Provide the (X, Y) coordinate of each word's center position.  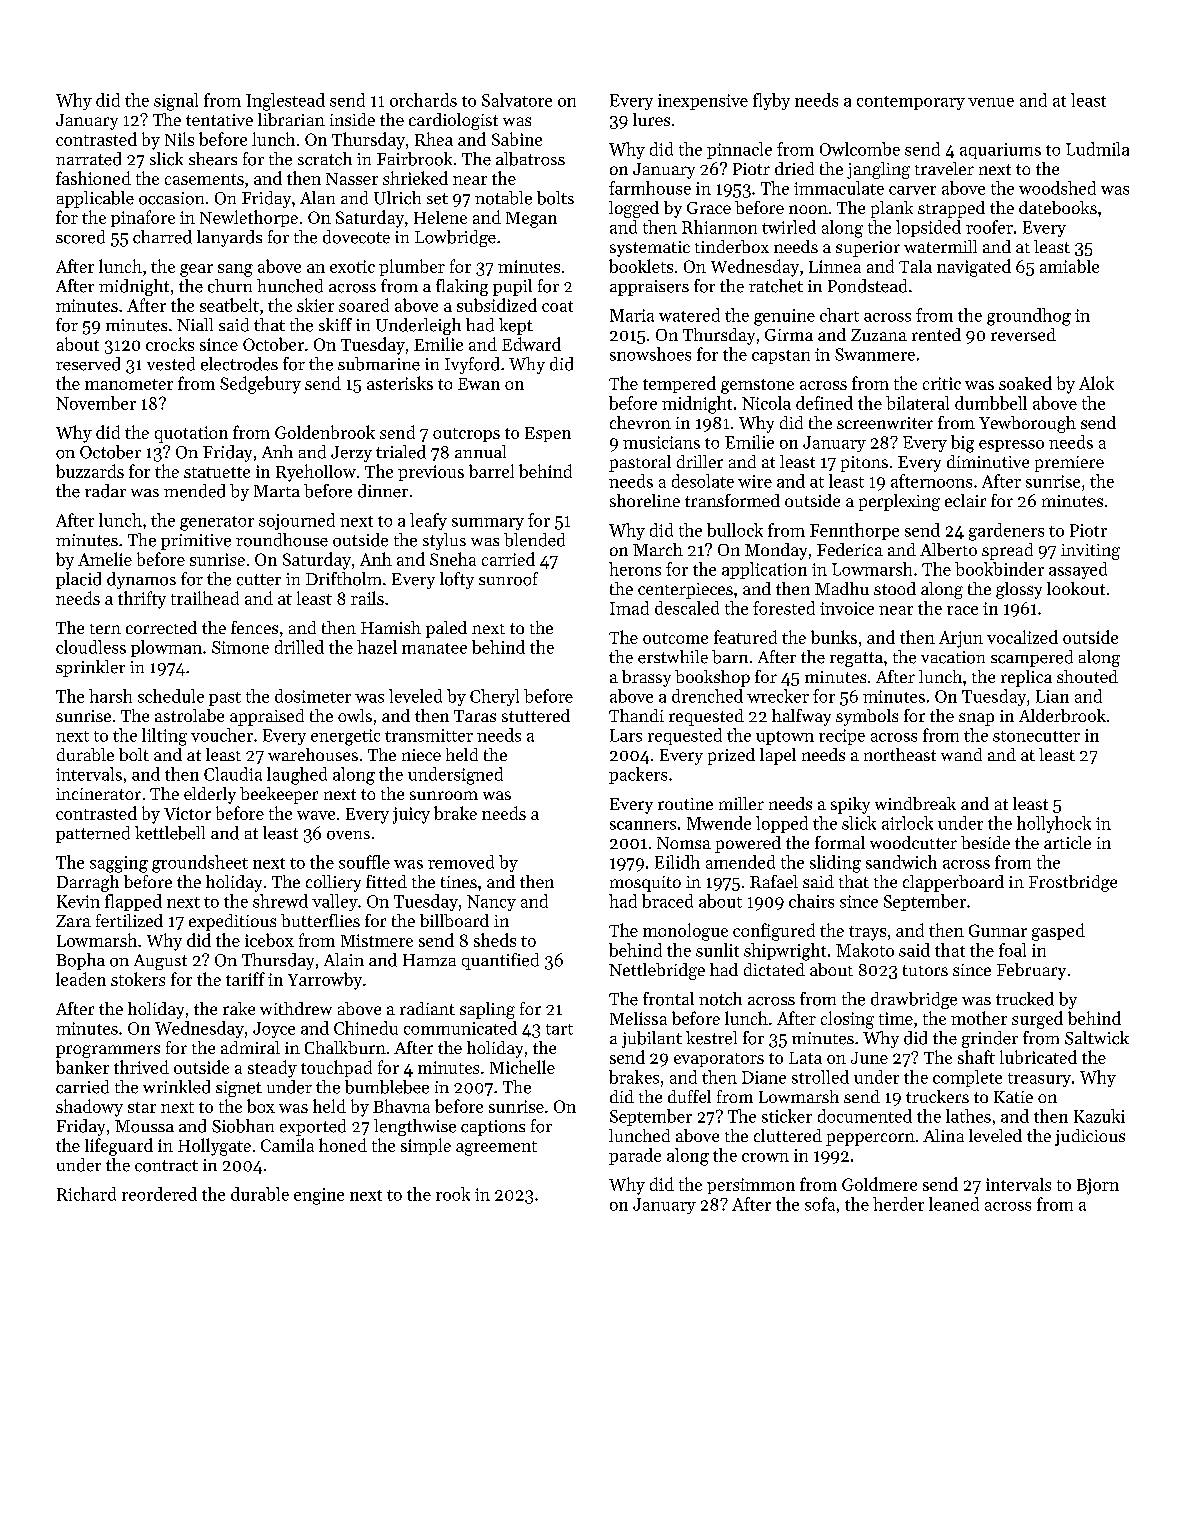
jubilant (652, 1039)
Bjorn (1098, 1186)
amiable (1069, 266)
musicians (661, 442)
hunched (290, 286)
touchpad (336, 1068)
